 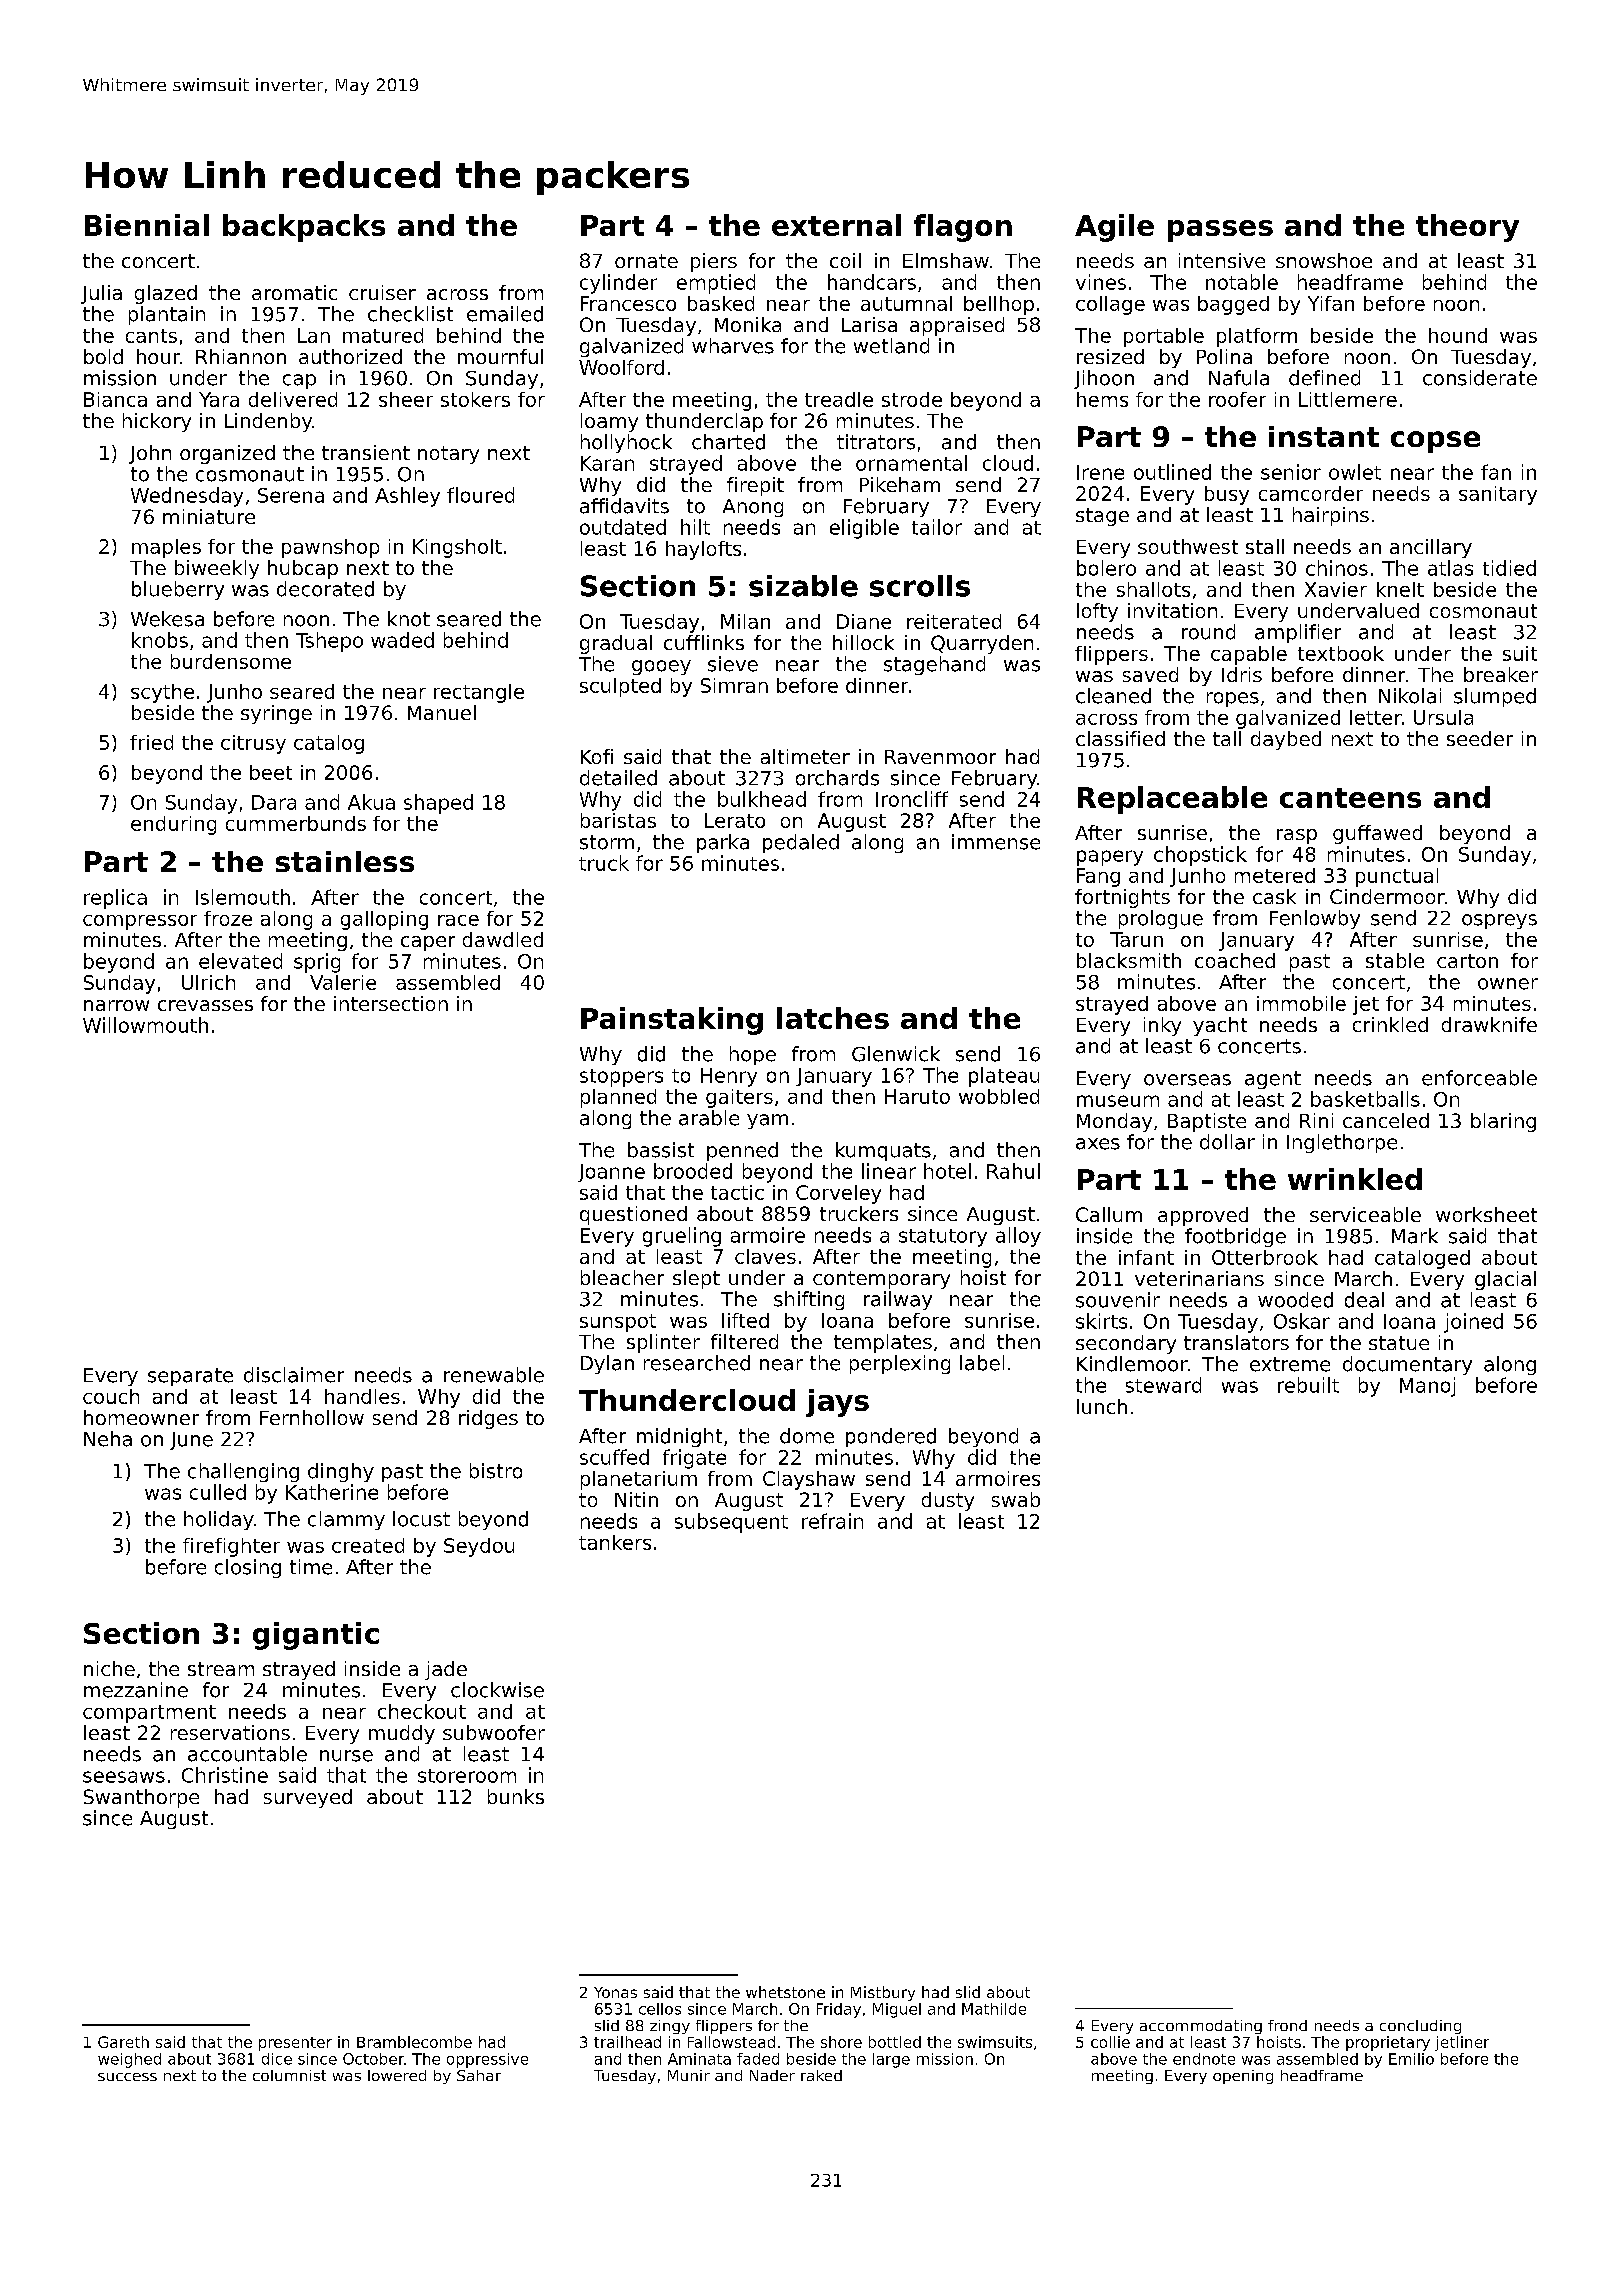 I want to click on Swanthorpe, so click(x=141, y=1798).
